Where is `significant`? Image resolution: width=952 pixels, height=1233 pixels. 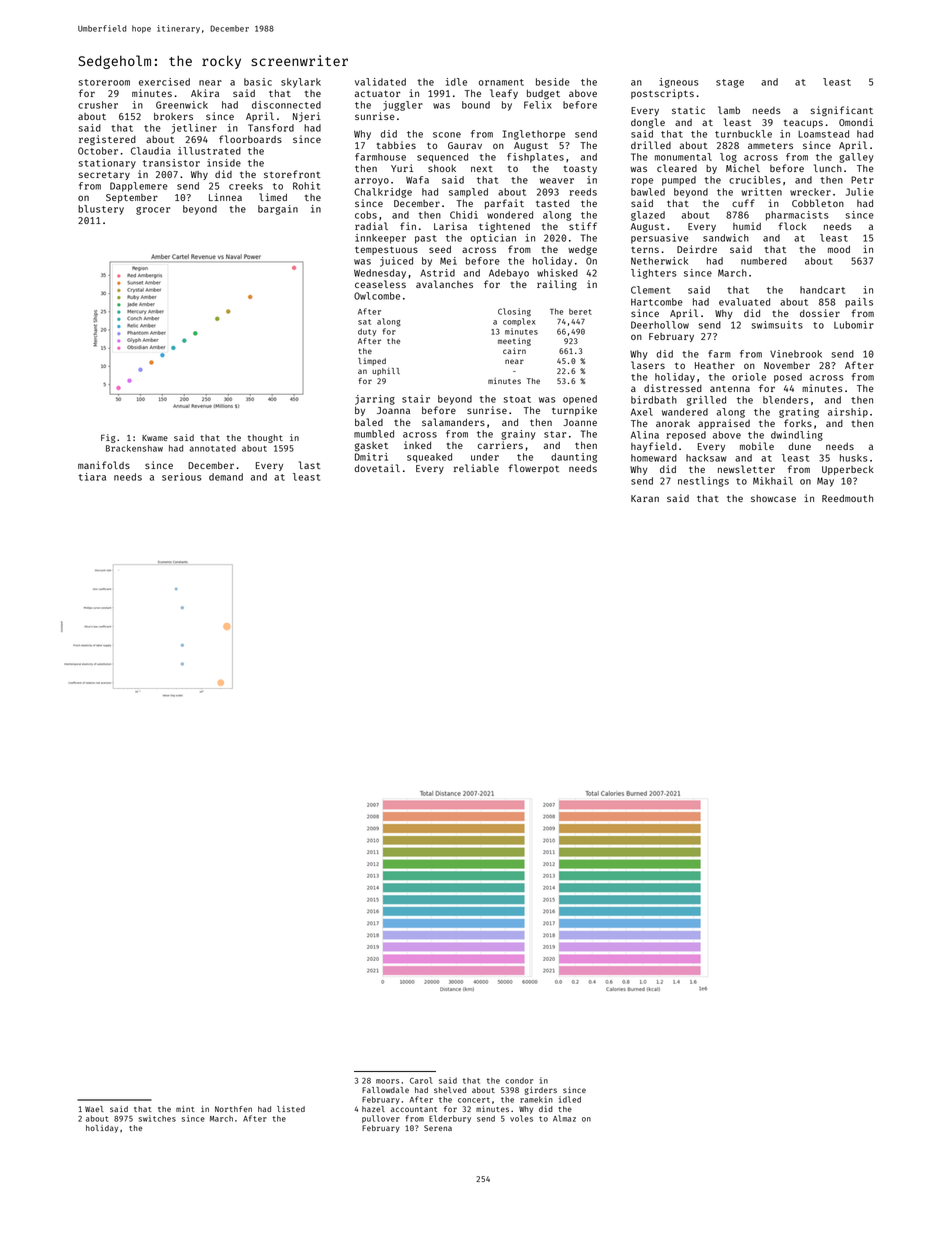 significant is located at coordinates (842, 111).
